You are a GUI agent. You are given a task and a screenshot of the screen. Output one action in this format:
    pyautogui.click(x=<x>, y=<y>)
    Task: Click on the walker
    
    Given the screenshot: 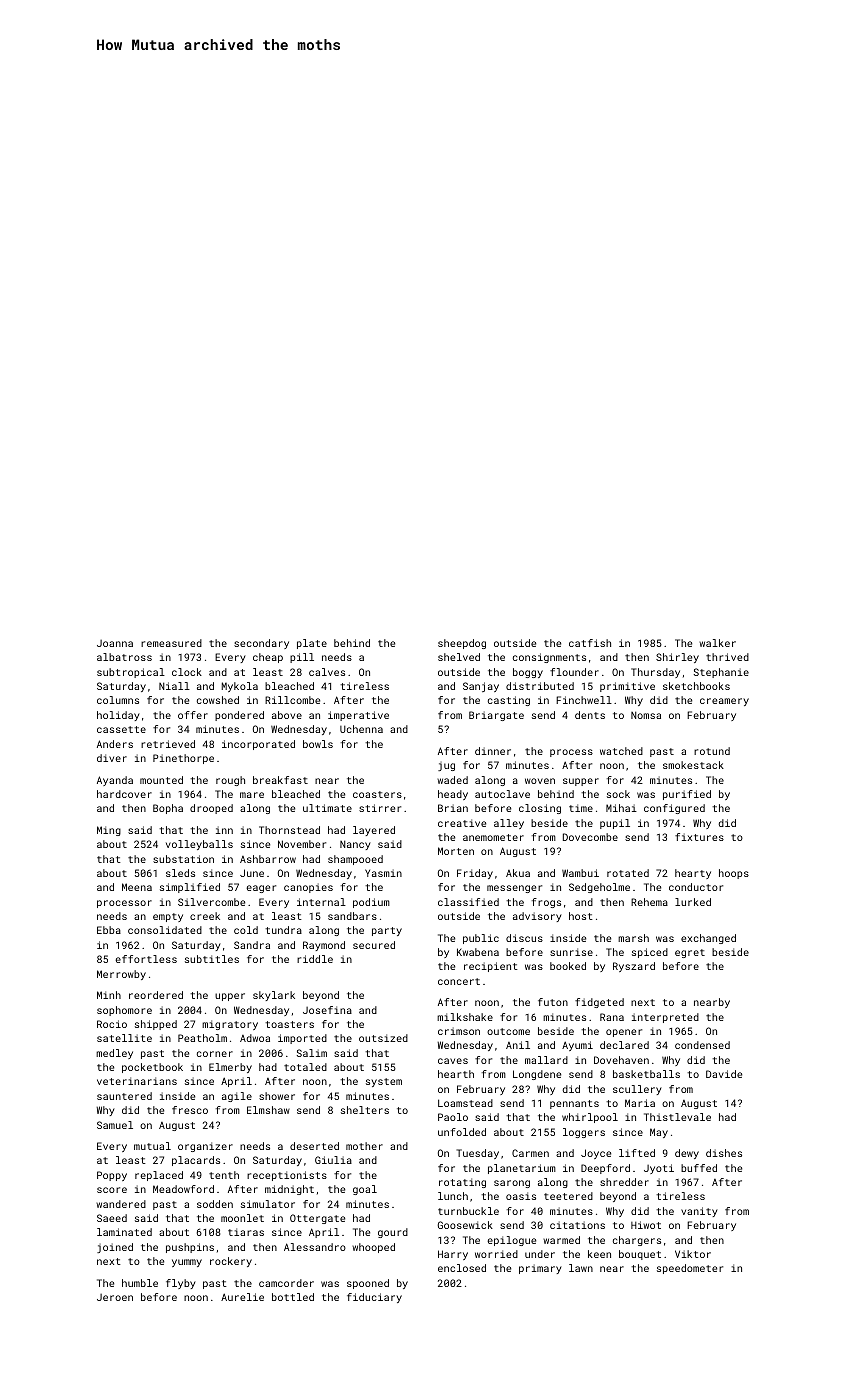 What is the action you would take?
    pyautogui.click(x=717, y=643)
